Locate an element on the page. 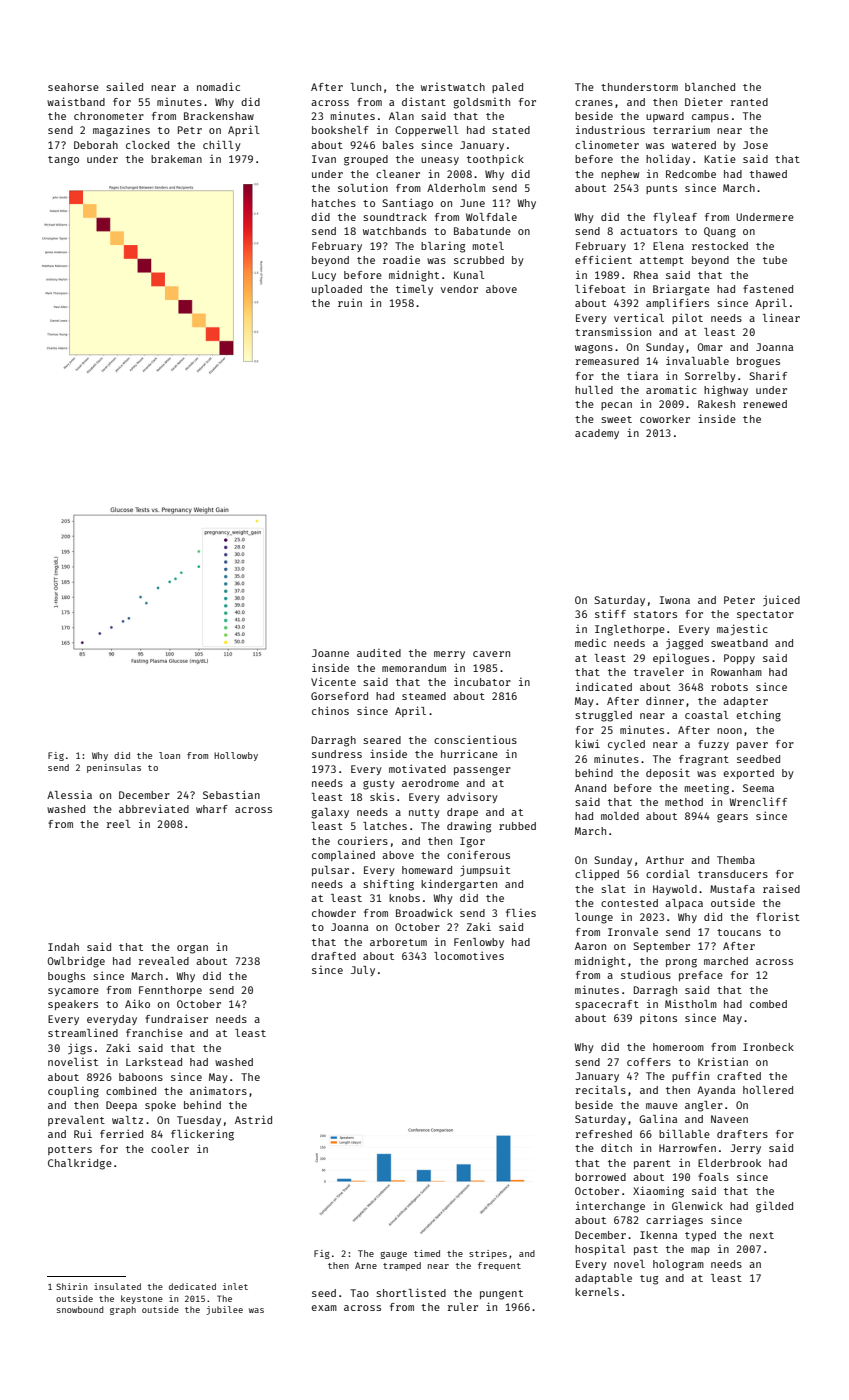  Santiago is located at coordinates (407, 204).
